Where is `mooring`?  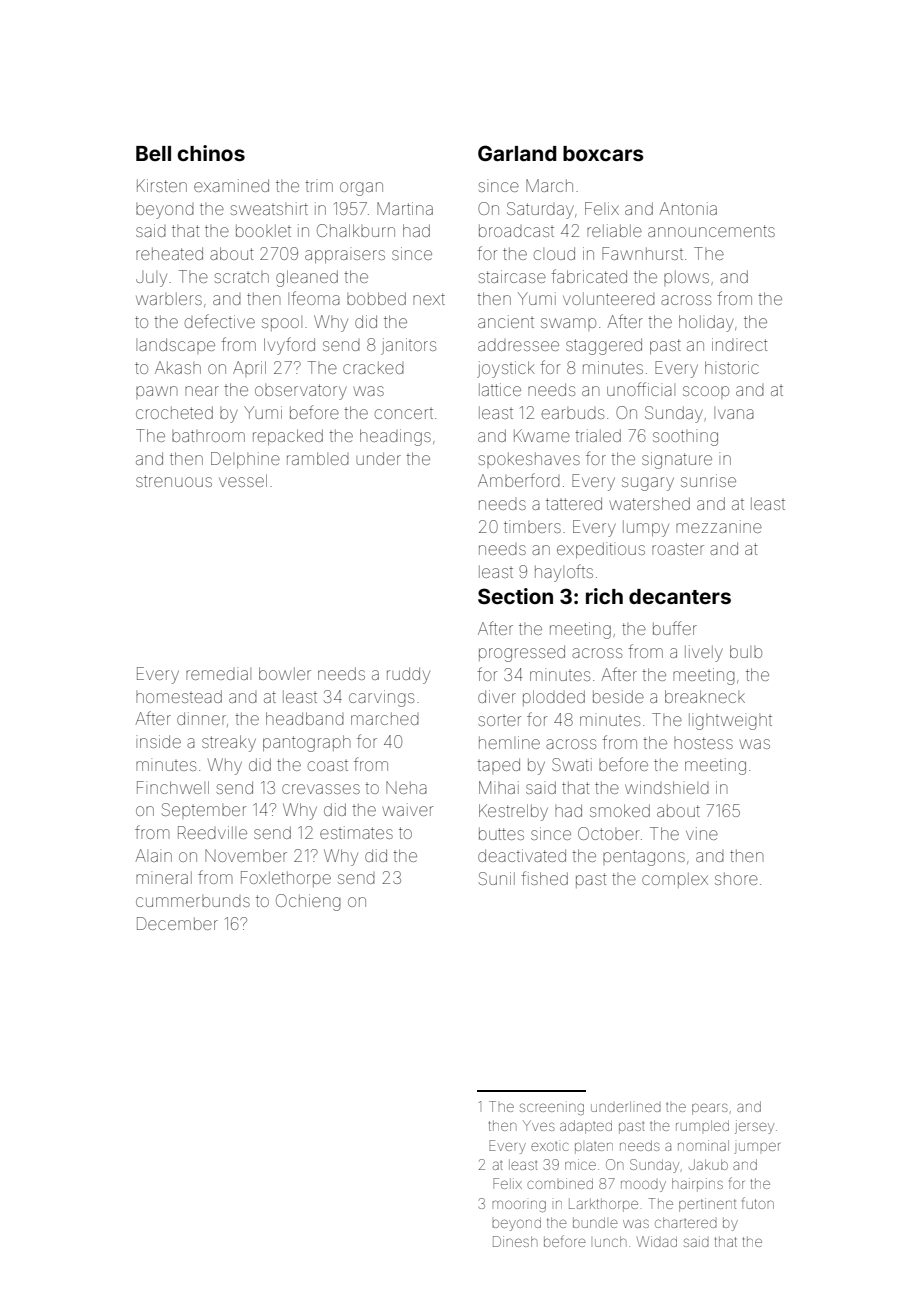
mooring is located at coordinates (519, 1206).
